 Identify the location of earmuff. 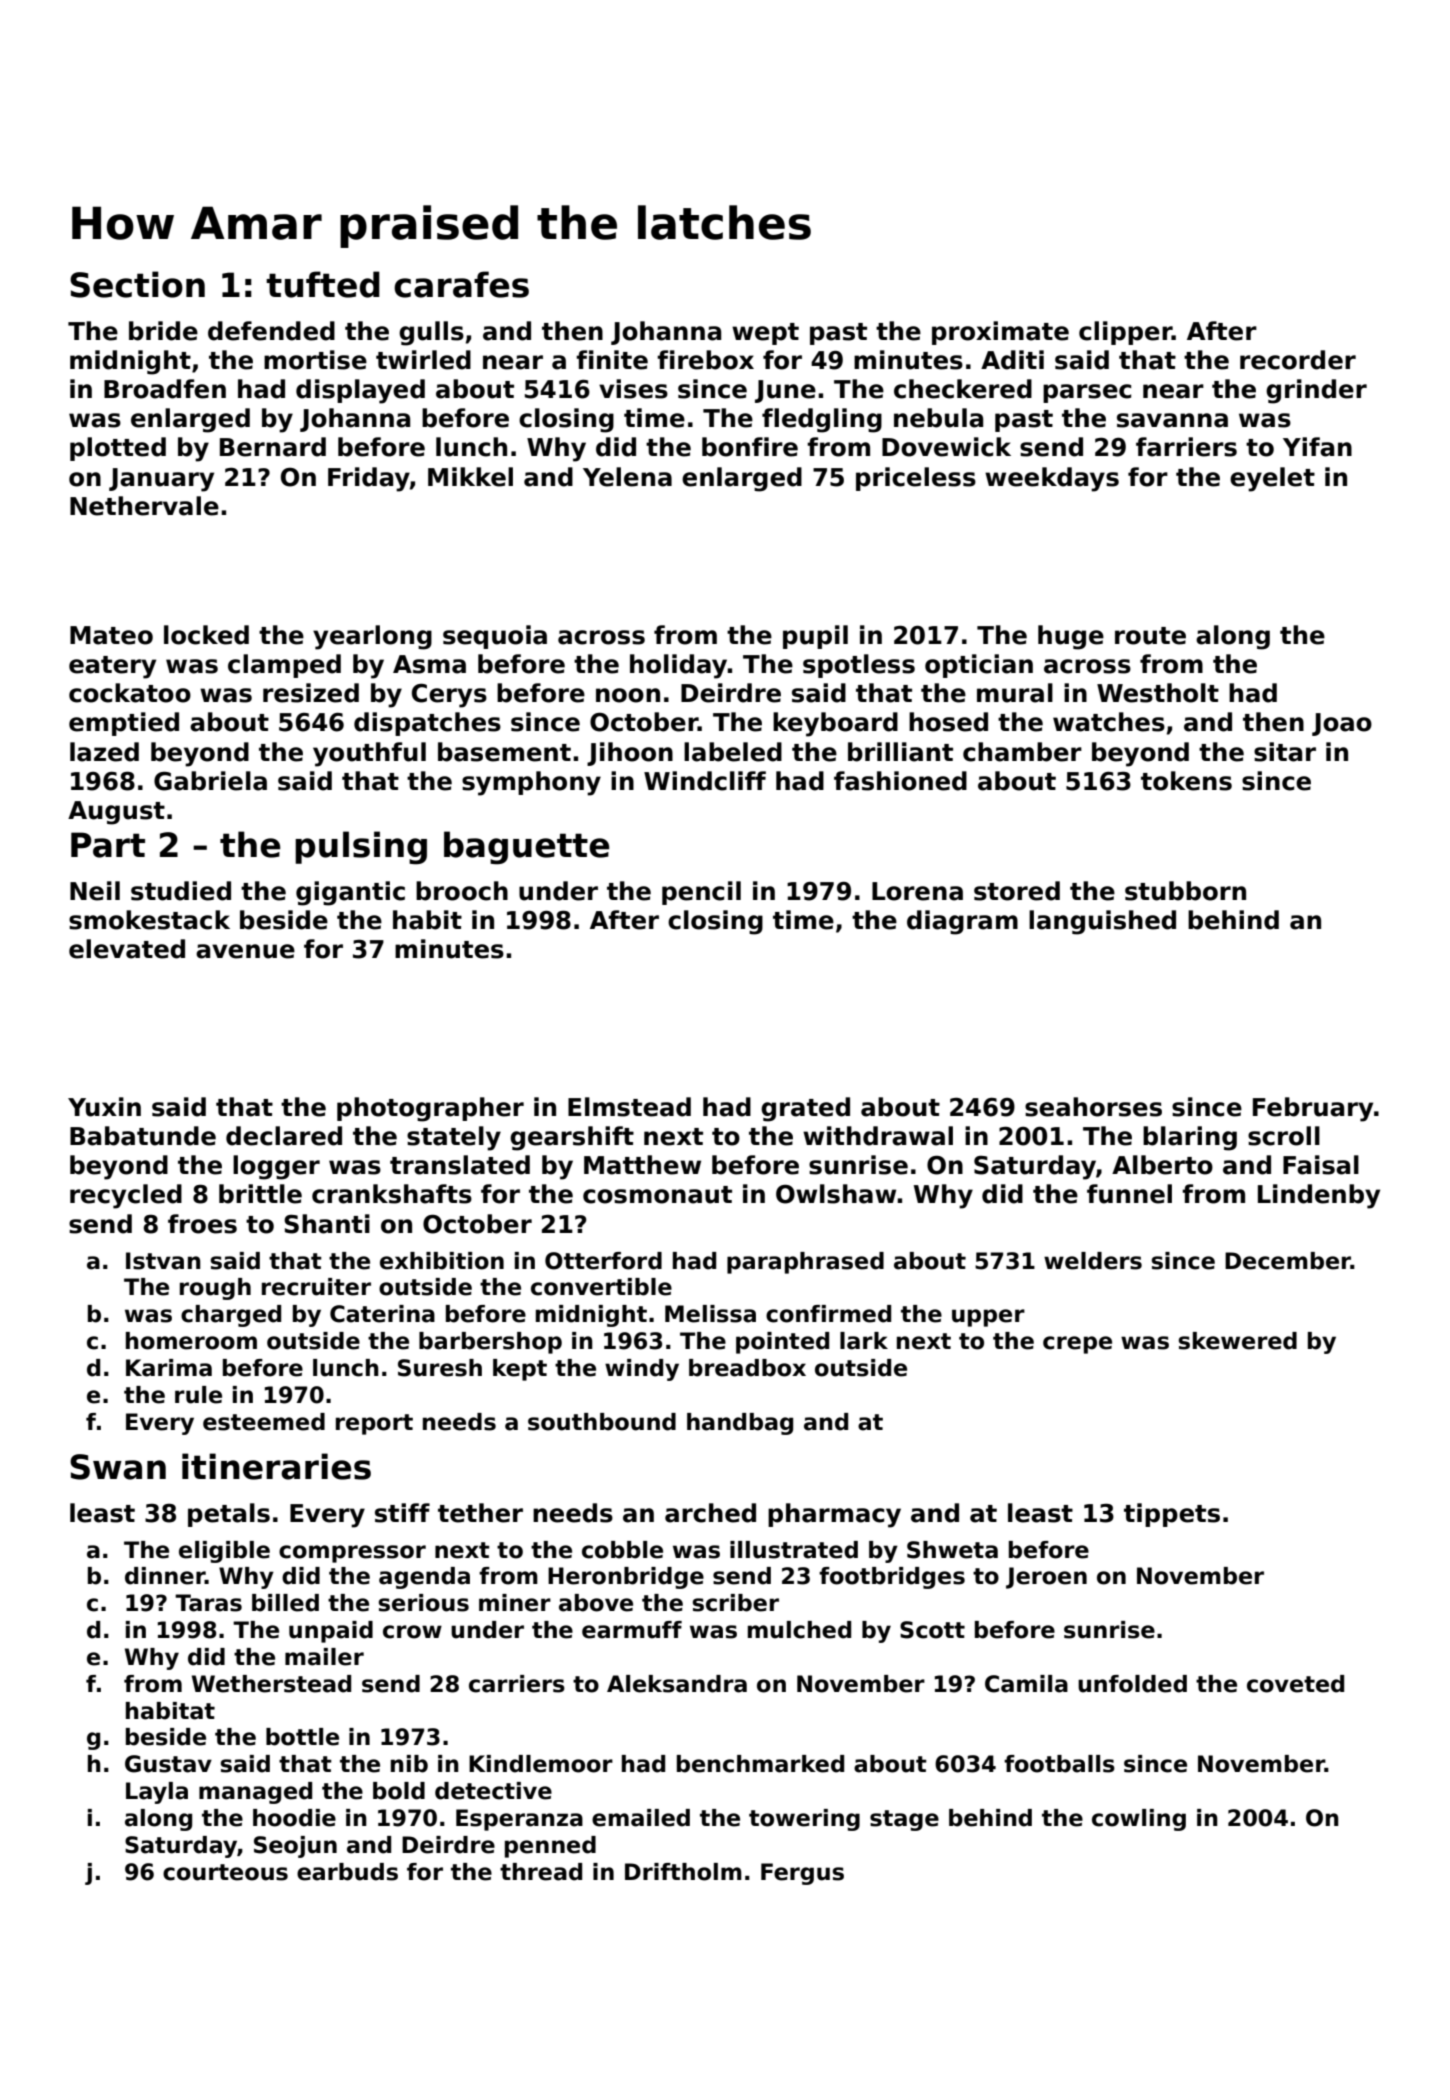
(632, 1630).
